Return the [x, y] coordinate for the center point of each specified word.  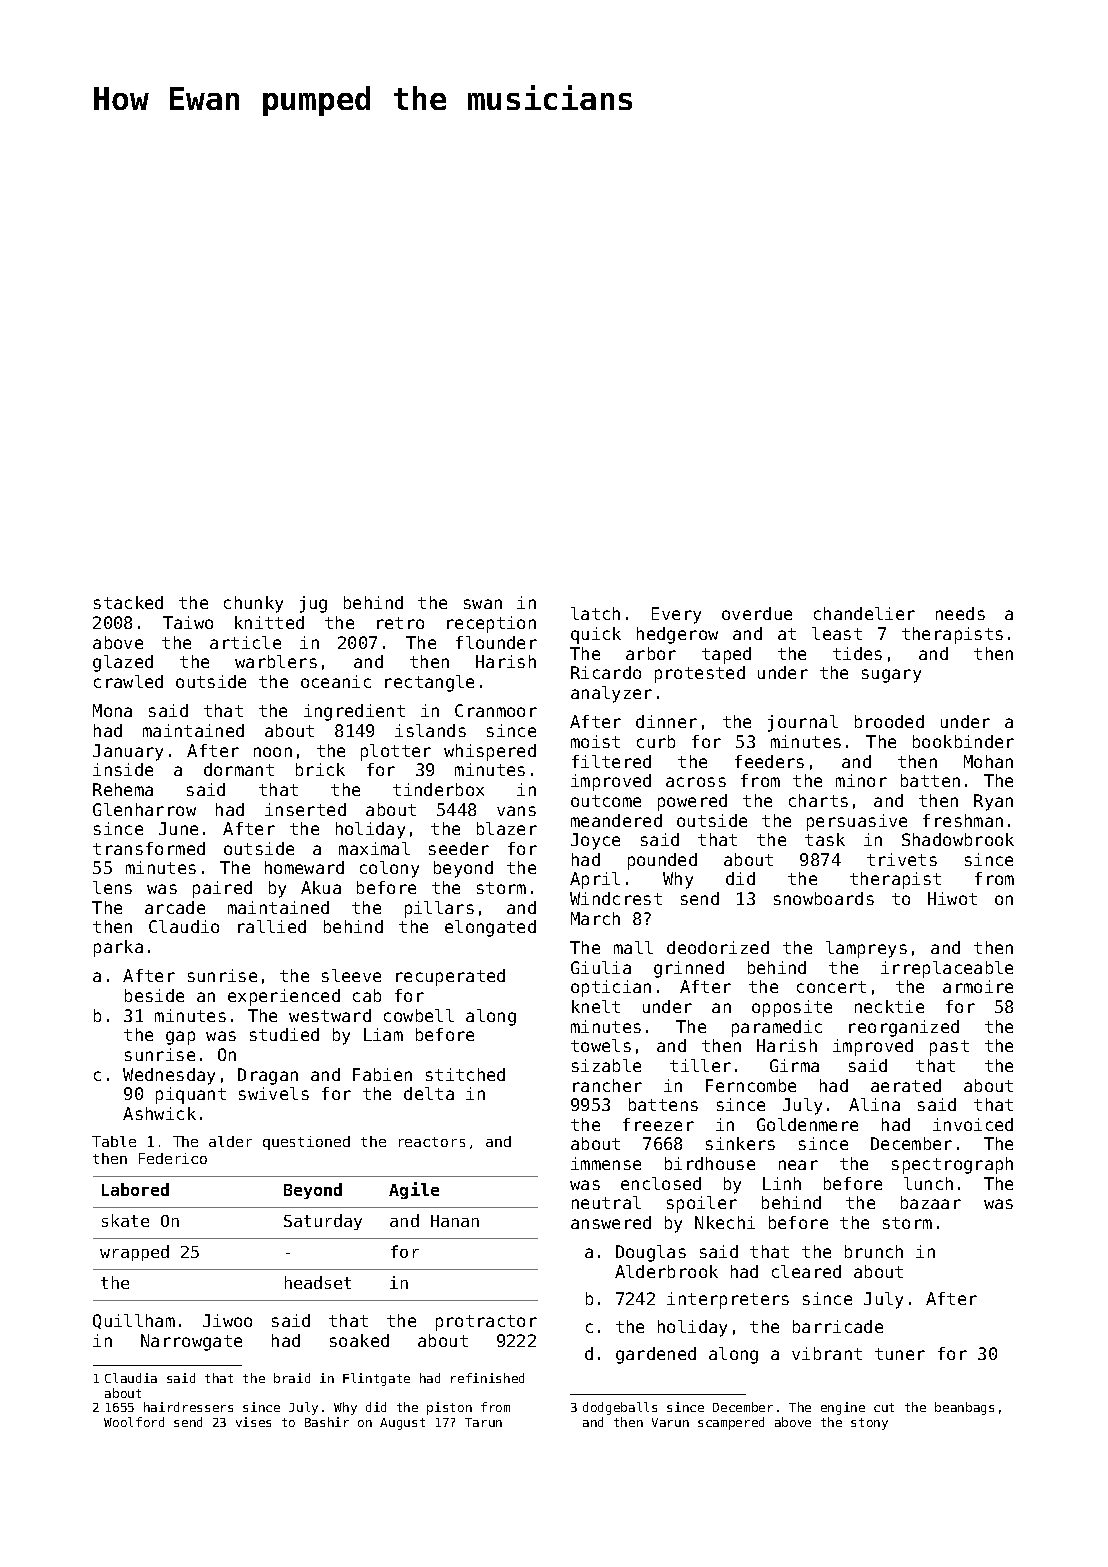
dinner [666, 721]
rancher [607, 1085]
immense [606, 1163]
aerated [906, 1085]
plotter [396, 752]
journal [803, 723]
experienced [284, 997]
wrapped [134, 1253]
